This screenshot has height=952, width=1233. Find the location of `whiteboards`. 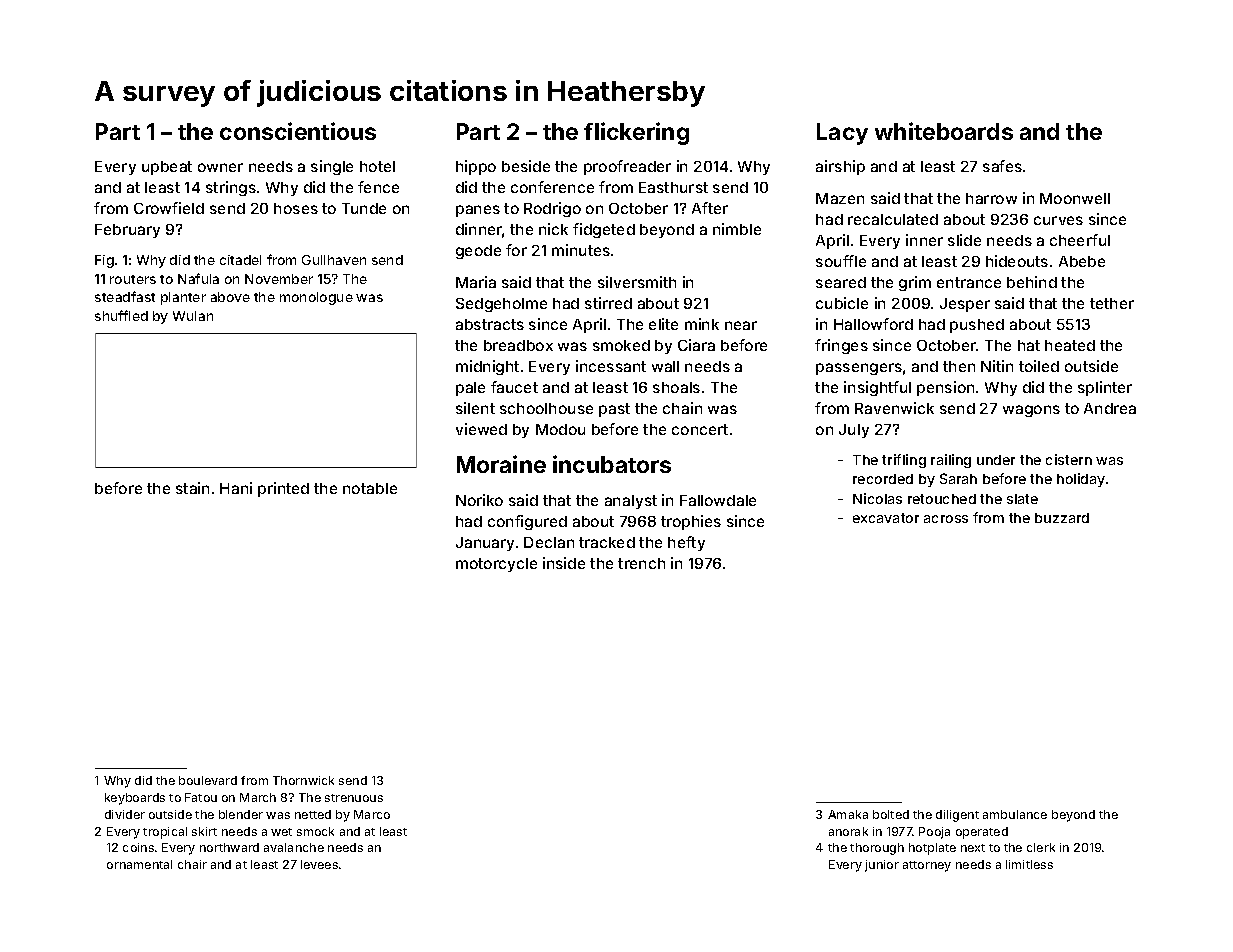

whiteboards is located at coordinates (944, 131).
